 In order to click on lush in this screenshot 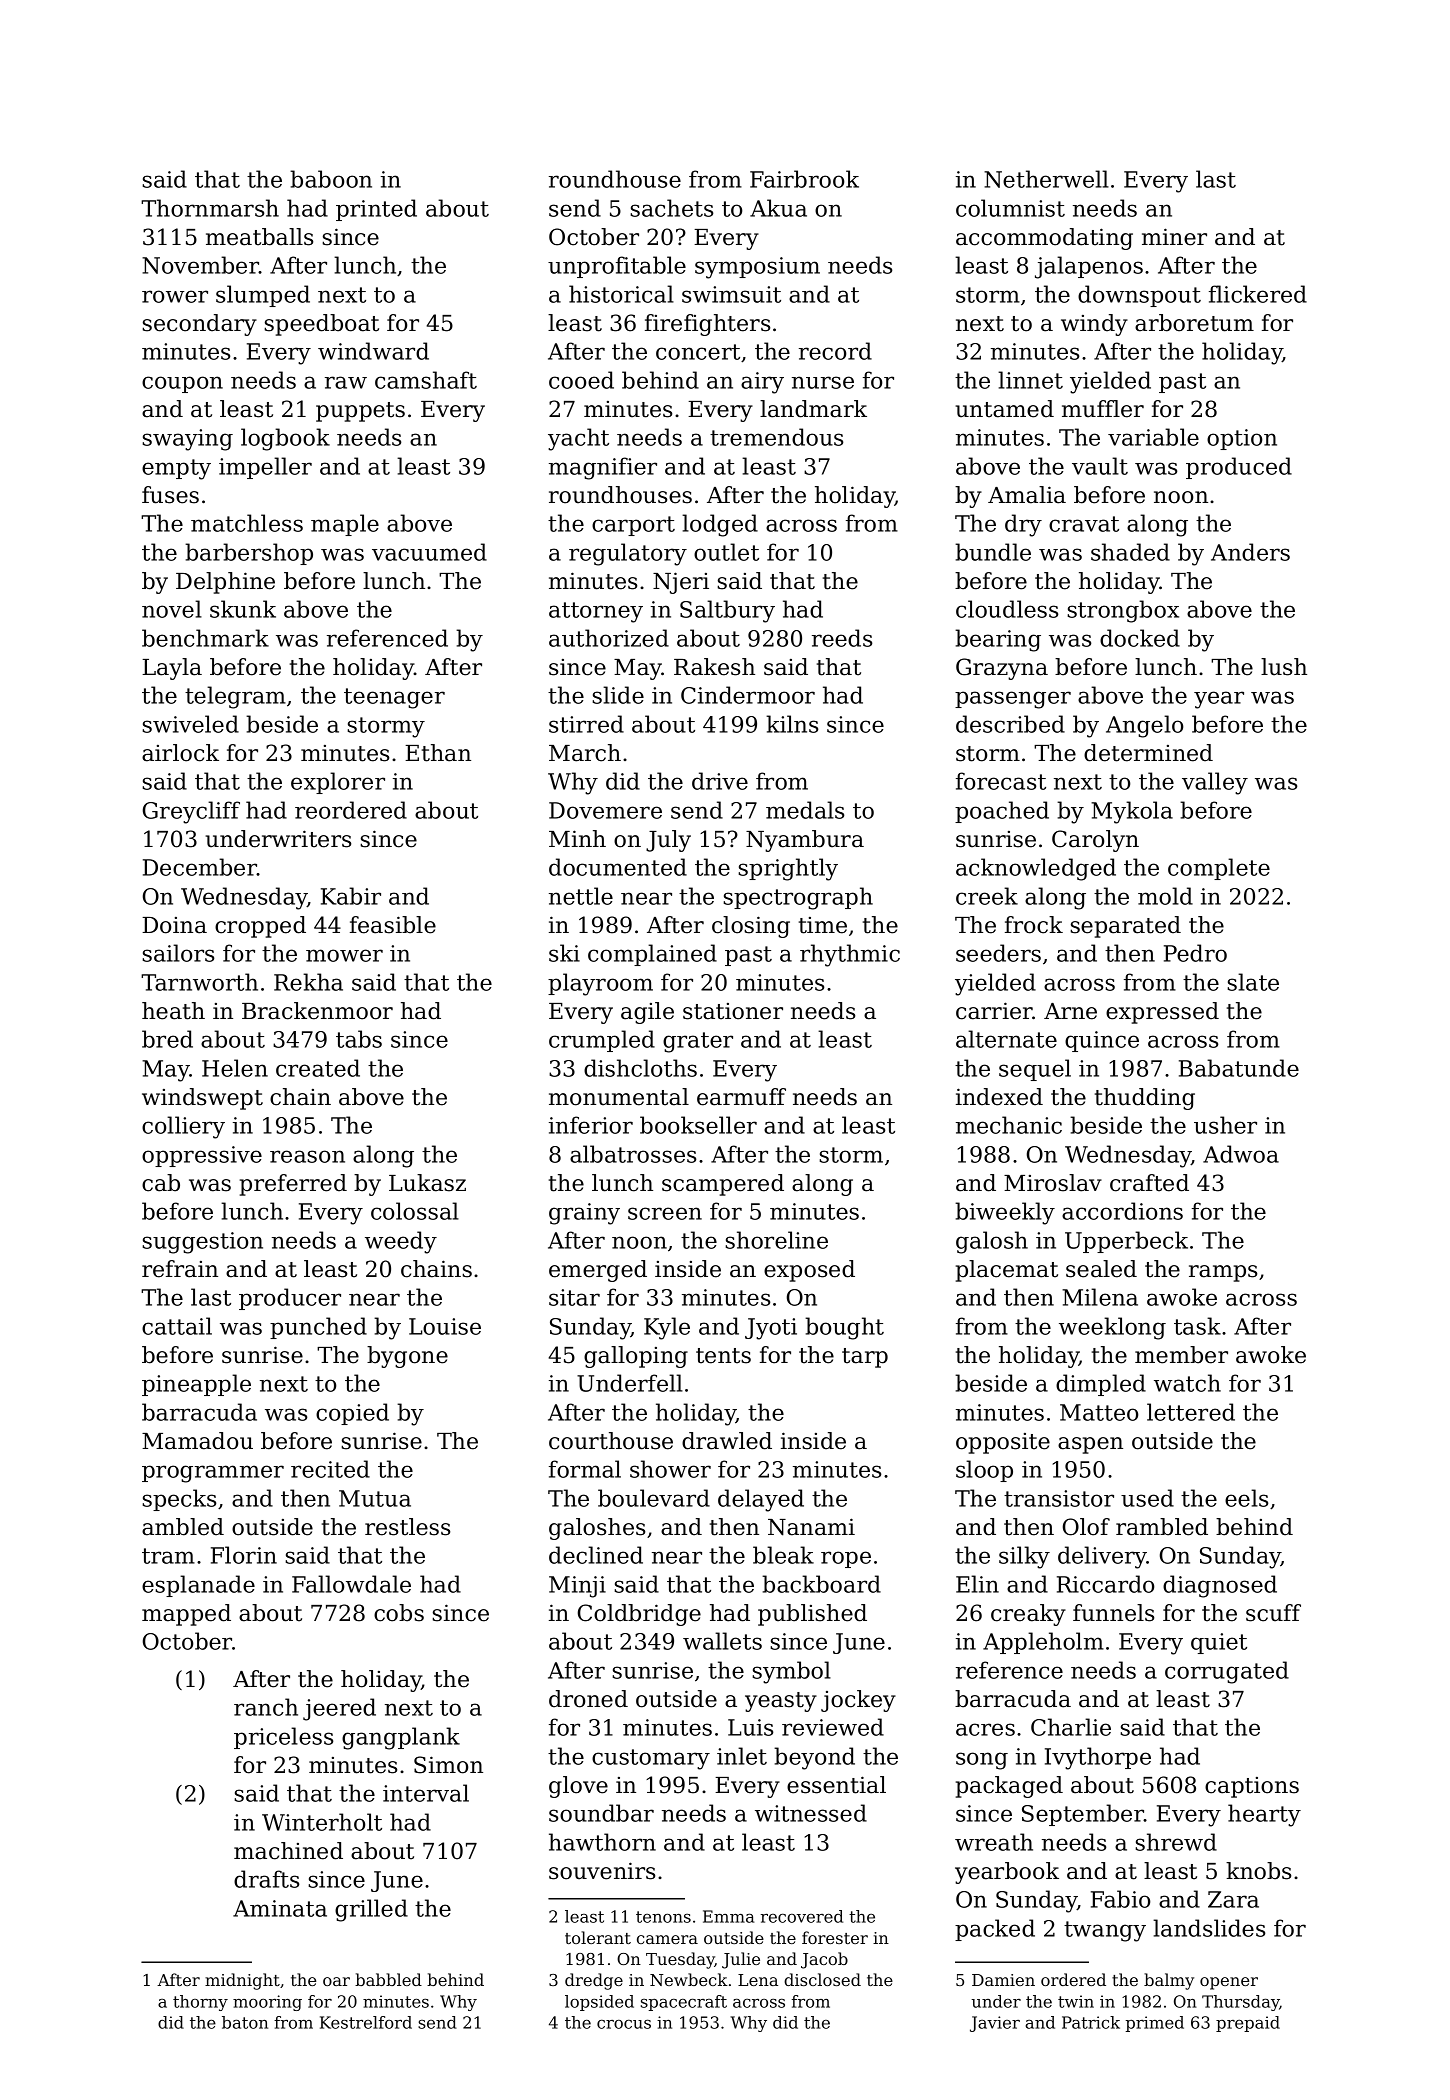, I will do `click(1284, 667)`.
